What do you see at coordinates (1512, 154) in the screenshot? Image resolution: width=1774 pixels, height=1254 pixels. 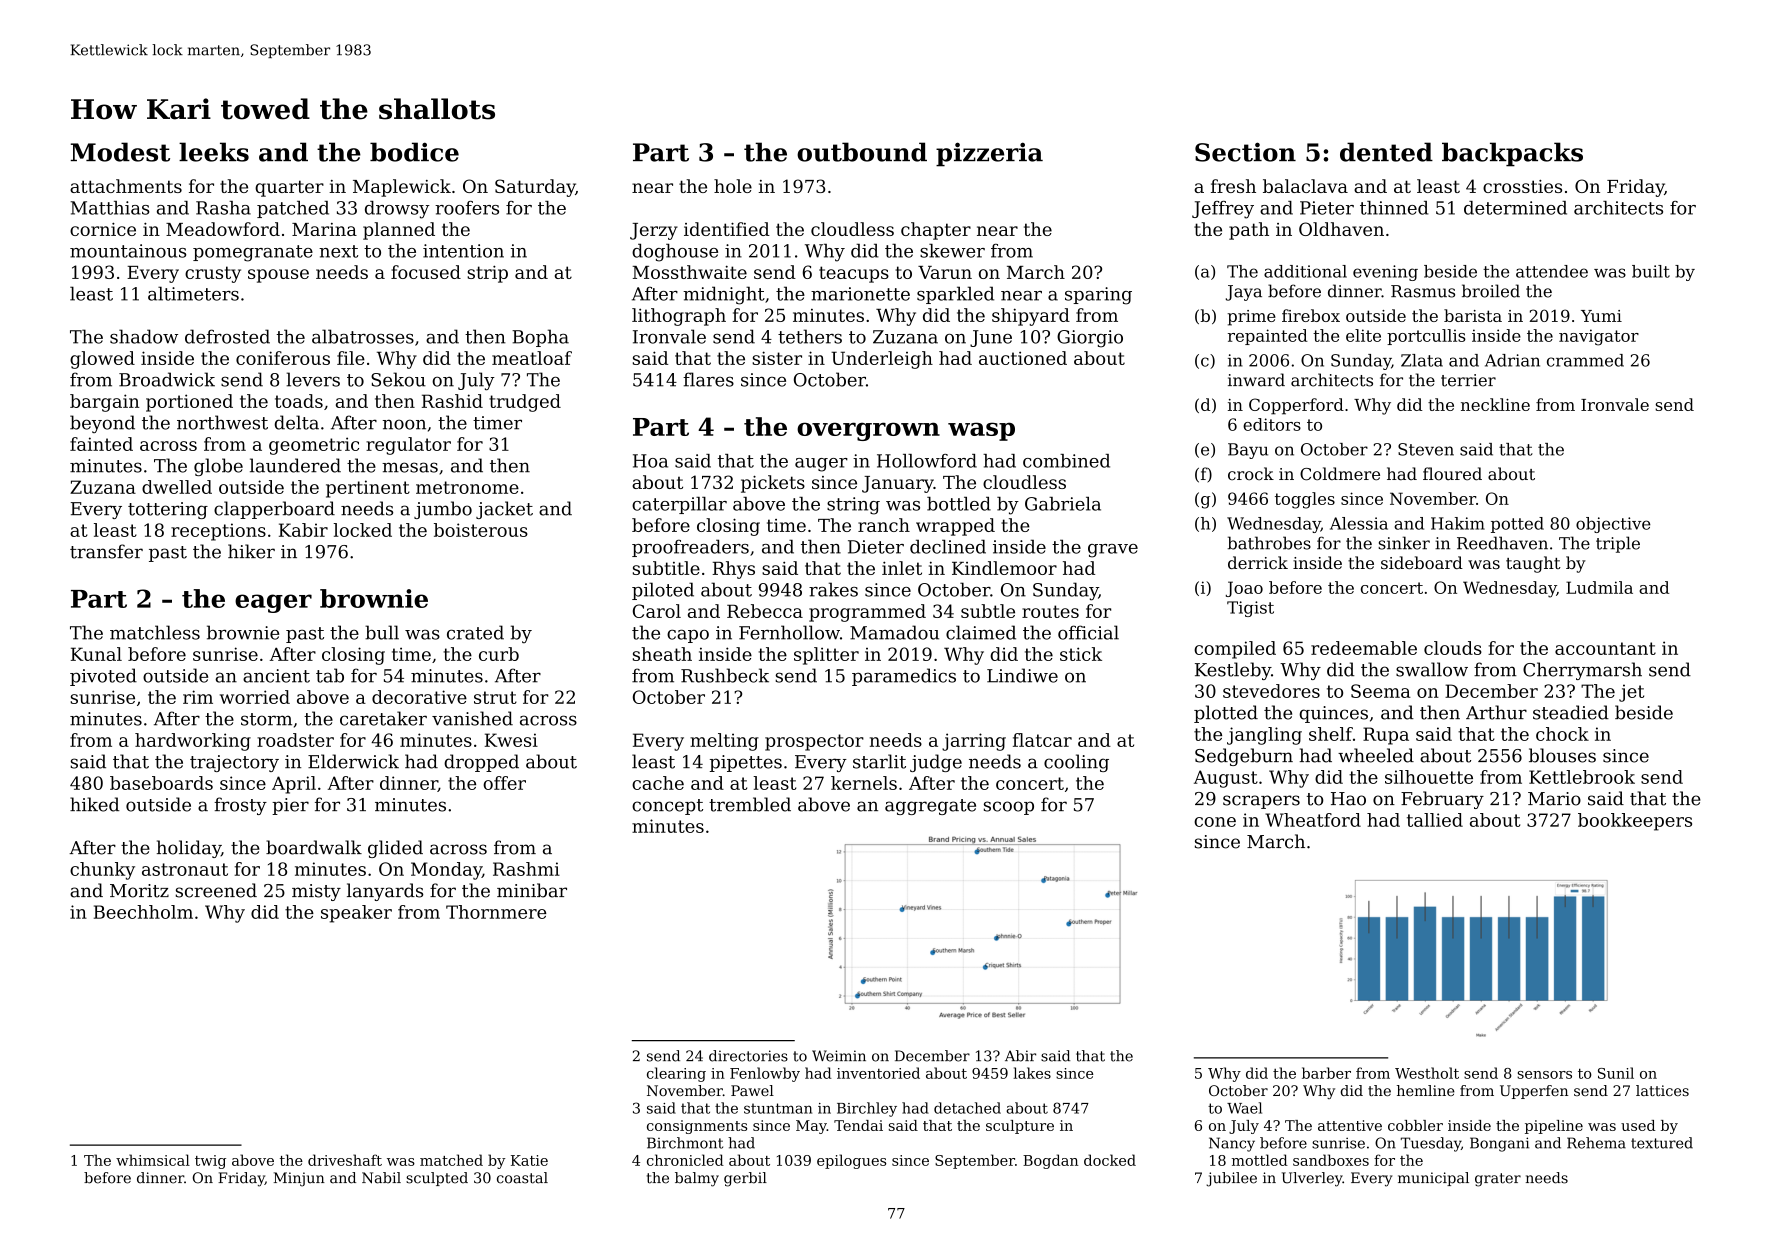 I see `backpacks` at bounding box center [1512, 154].
